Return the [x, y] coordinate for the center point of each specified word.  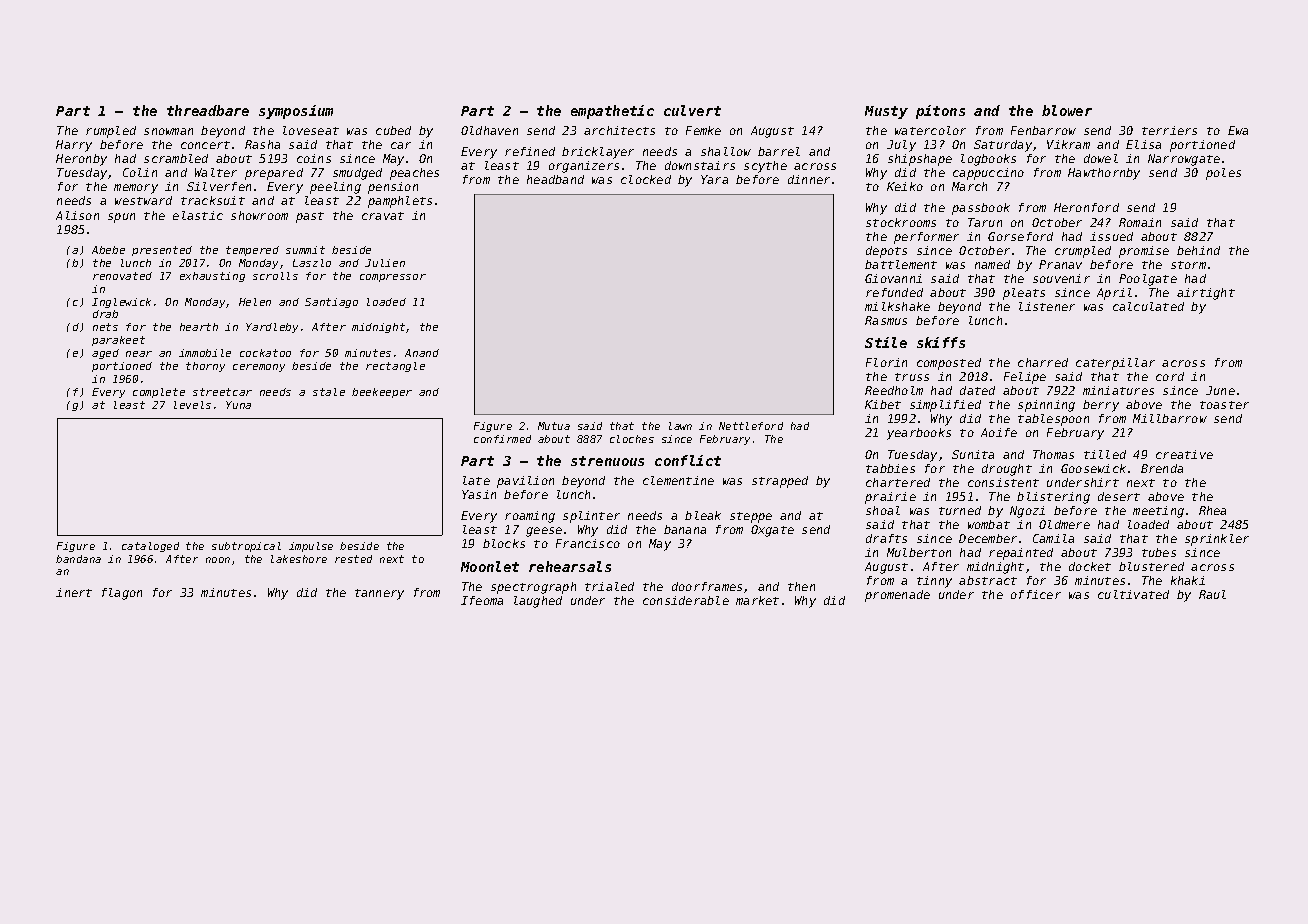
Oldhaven [489, 130]
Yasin [479, 494]
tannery [379, 594]
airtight [1206, 294]
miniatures [1118, 390]
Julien [385, 263]
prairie [890, 498]
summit [305, 250]
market [757, 600]
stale [329, 392]
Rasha [262, 144]
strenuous [607, 461]
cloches [632, 439]
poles [1223, 174]
